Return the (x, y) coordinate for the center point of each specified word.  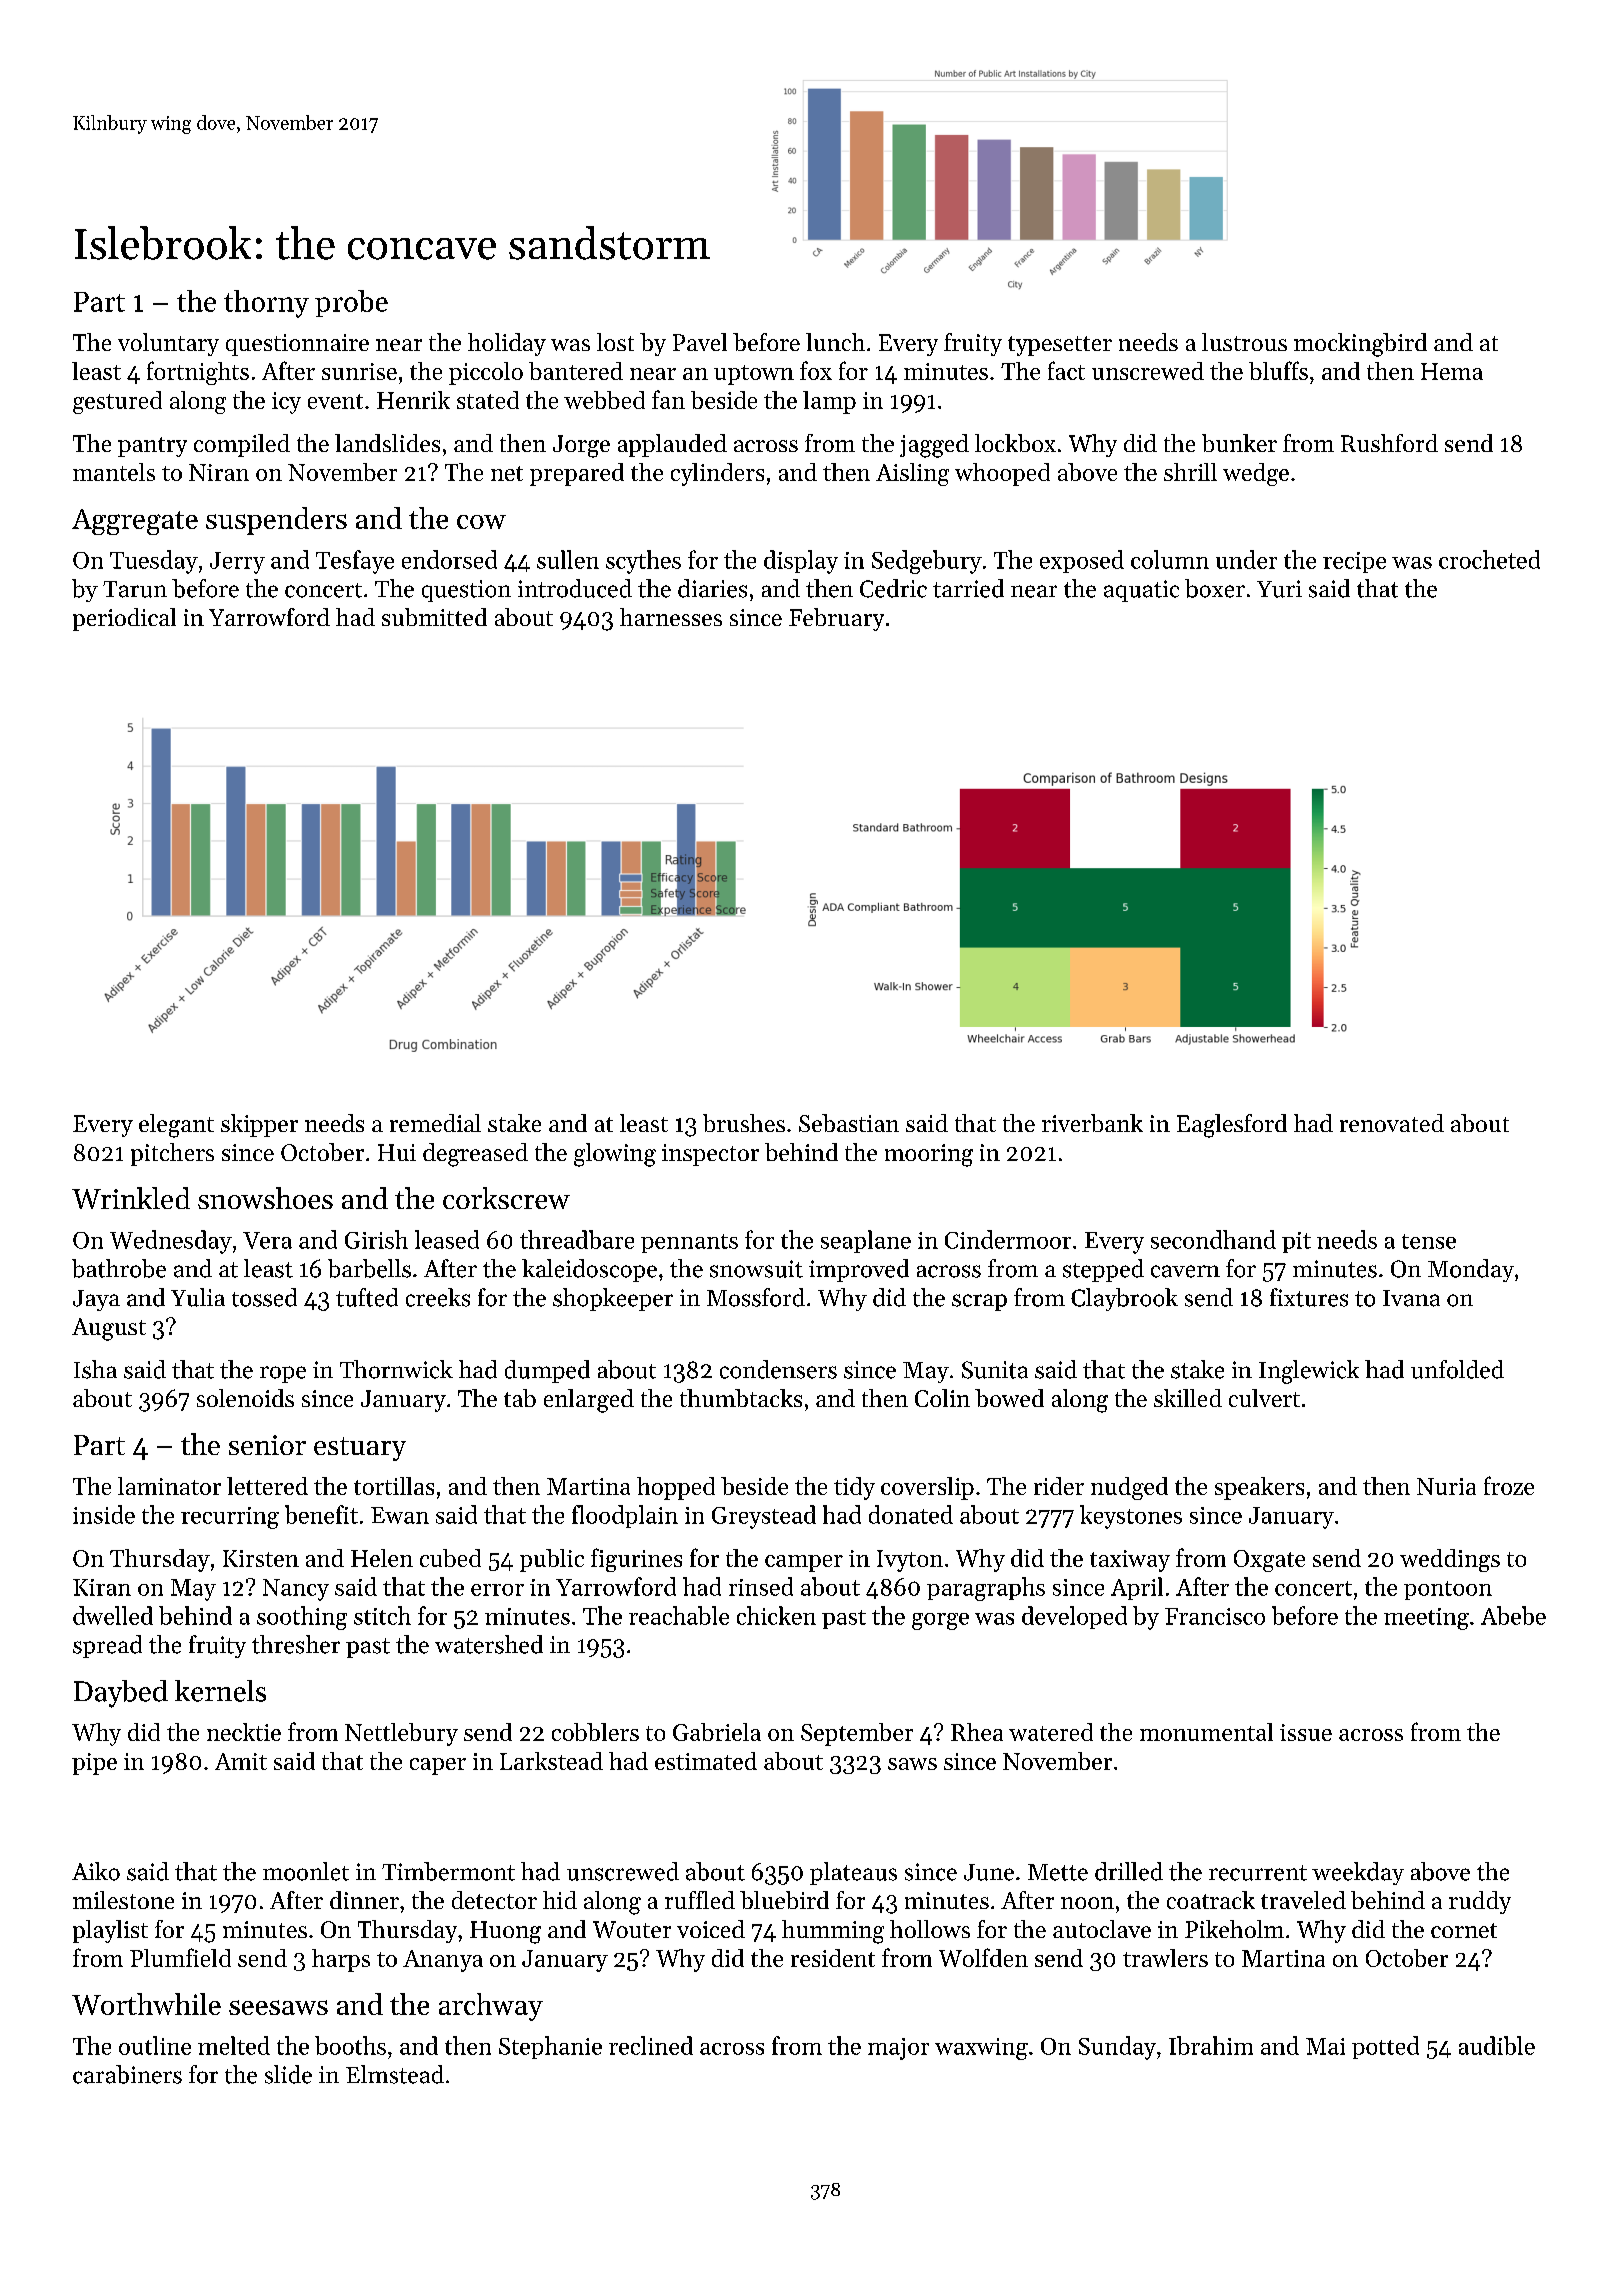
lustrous (1244, 342)
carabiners (127, 2074)
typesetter (1060, 346)
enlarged (589, 1401)
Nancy (296, 1590)
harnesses (671, 617)
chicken (776, 1615)
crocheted (1489, 559)
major (898, 2049)
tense (1429, 1241)
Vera (267, 1240)
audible (1497, 2045)
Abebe (1513, 1615)
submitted (434, 617)
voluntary (168, 344)
